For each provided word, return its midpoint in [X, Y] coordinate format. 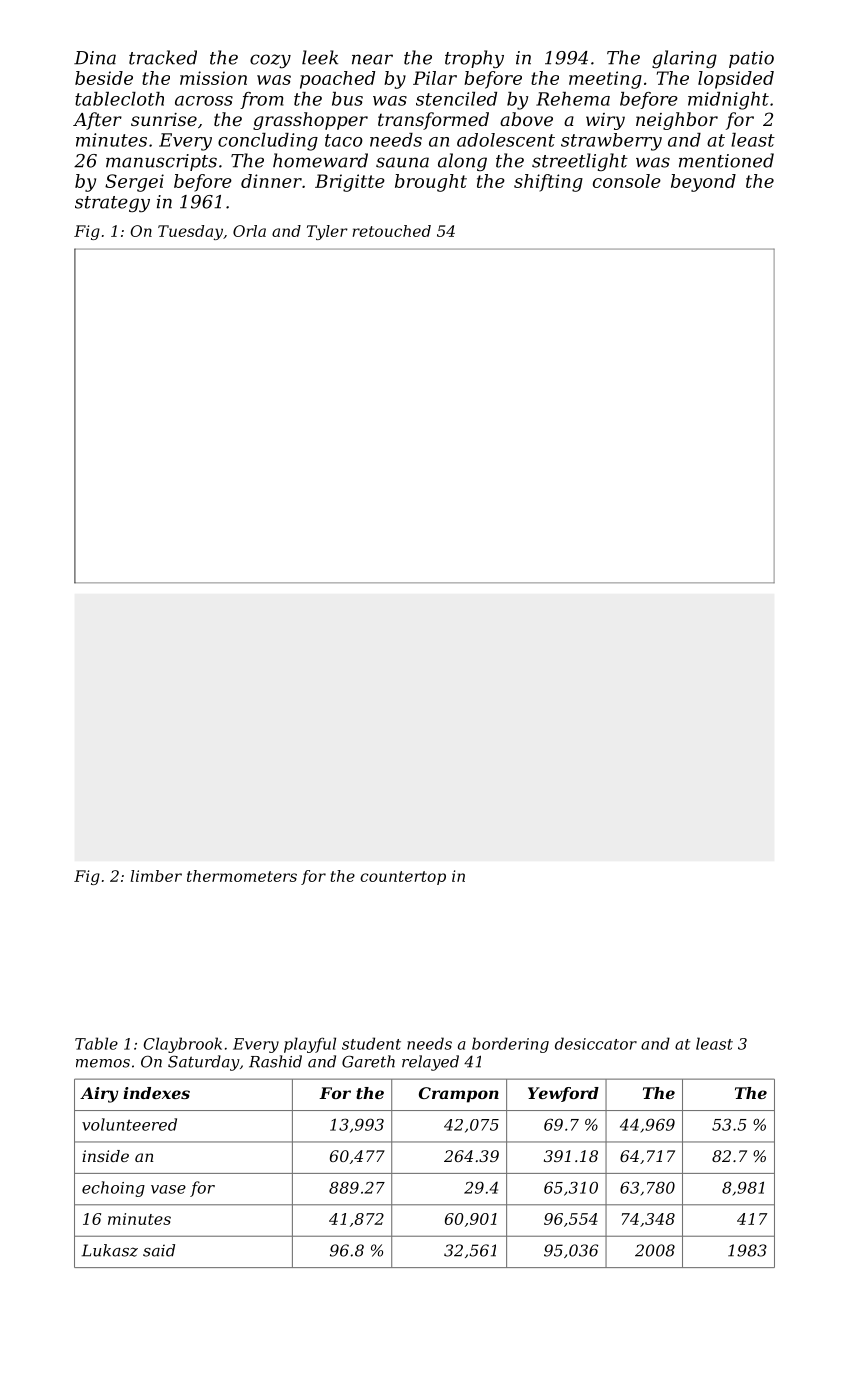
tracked [163, 57]
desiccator [596, 1043]
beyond [703, 183]
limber [156, 876]
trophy [474, 59]
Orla [249, 231]
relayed [430, 1063]
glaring [684, 59]
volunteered [129, 1124]
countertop [403, 878]
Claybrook [183, 1045]
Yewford [563, 1094]
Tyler [327, 232]
